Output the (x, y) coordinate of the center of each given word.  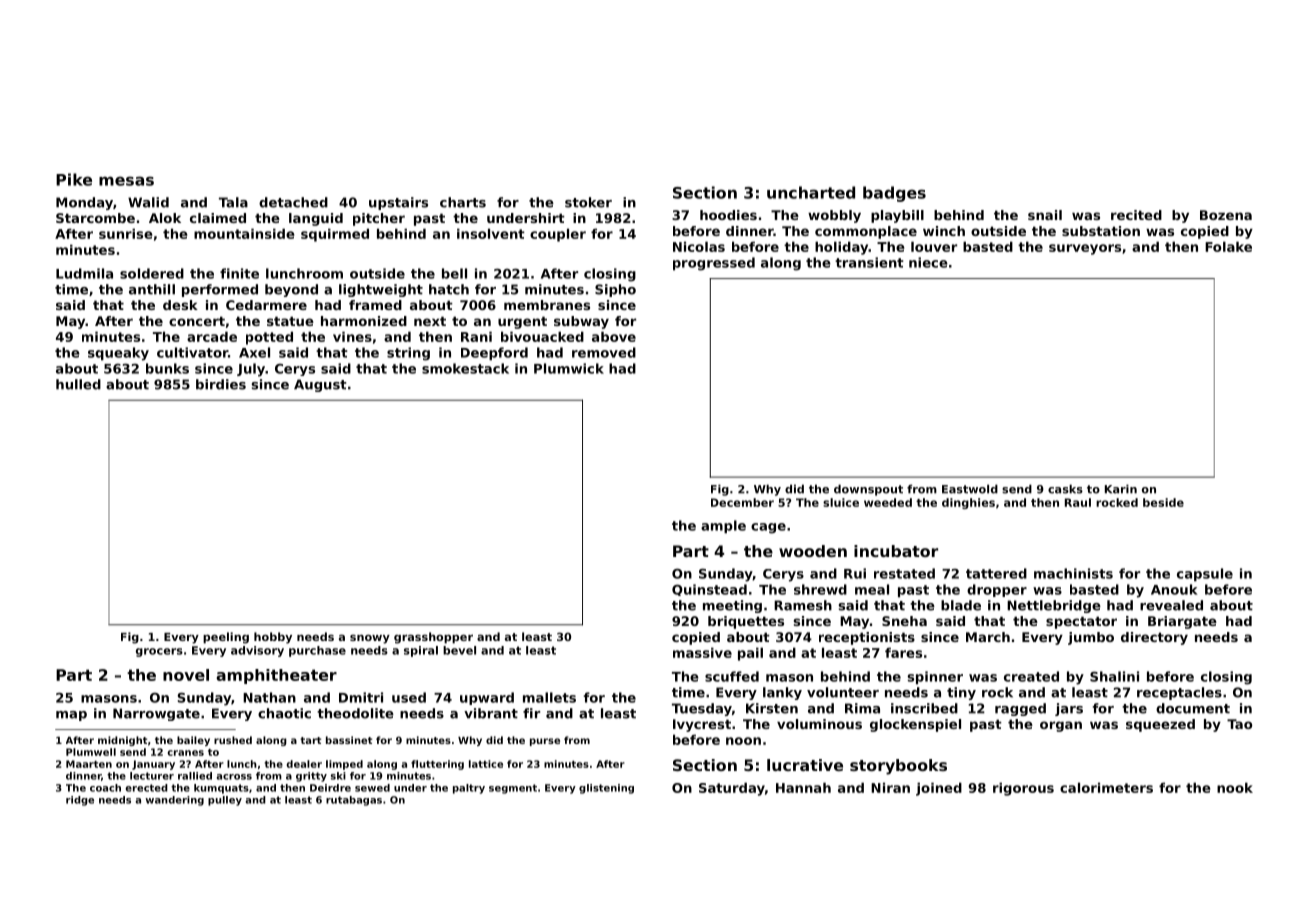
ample (723, 527)
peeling (226, 638)
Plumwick (569, 368)
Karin (1121, 489)
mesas (126, 181)
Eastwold (970, 489)
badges (894, 194)
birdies (221, 384)
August (320, 385)
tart (310, 740)
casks (1065, 489)
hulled (78, 384)
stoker (588, 202)
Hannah (803, 787)
